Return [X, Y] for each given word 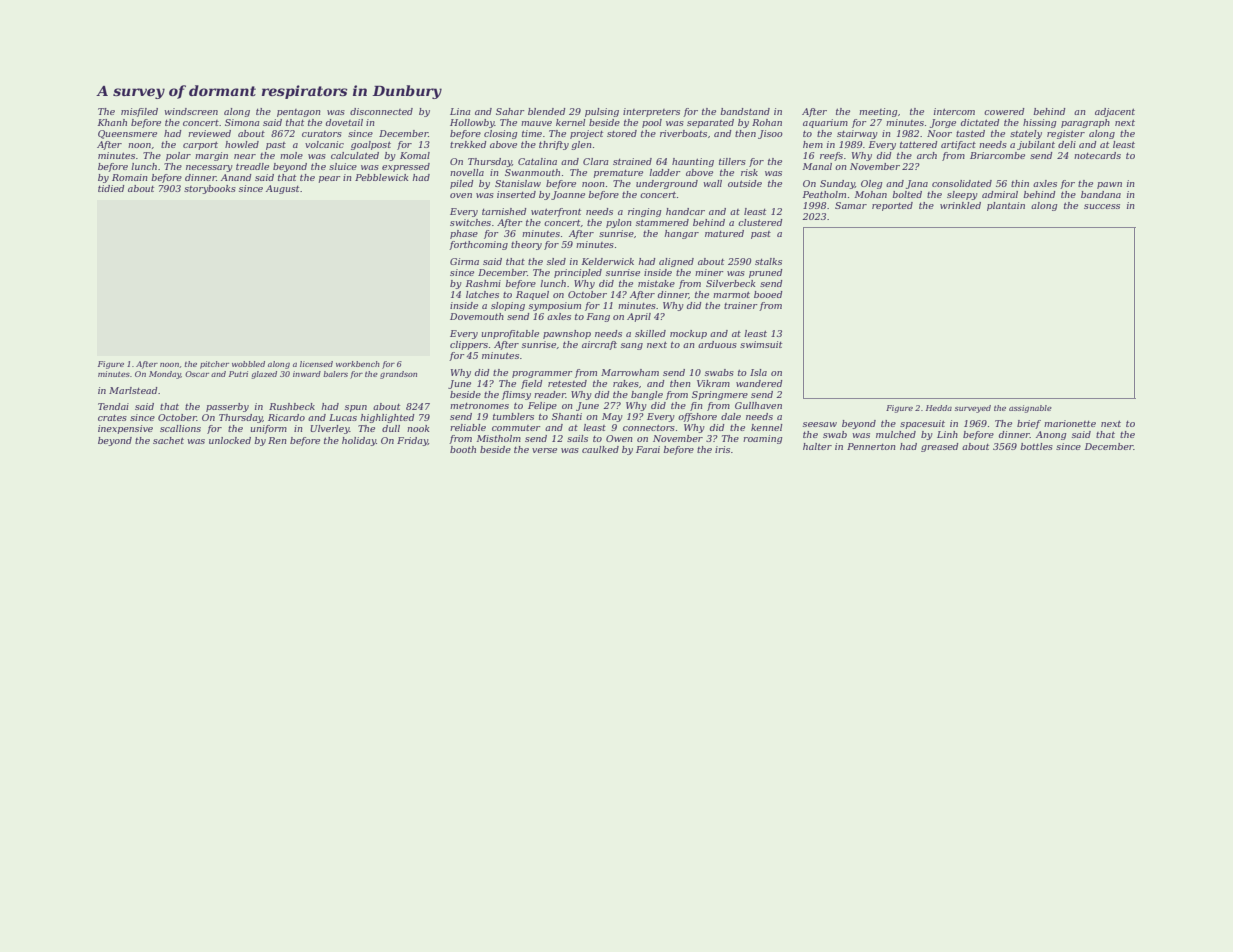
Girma [464, 261]
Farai [648, 449]
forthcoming [478, 245]
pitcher [214, 365]
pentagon [299, 113]
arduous [717, 344]
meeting [878, 112]
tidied [111, 188]
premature [618, 174]
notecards [1097, 155]
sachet [168, 440]
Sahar [510, 111]
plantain [1006, 206]
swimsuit [761, 344]
